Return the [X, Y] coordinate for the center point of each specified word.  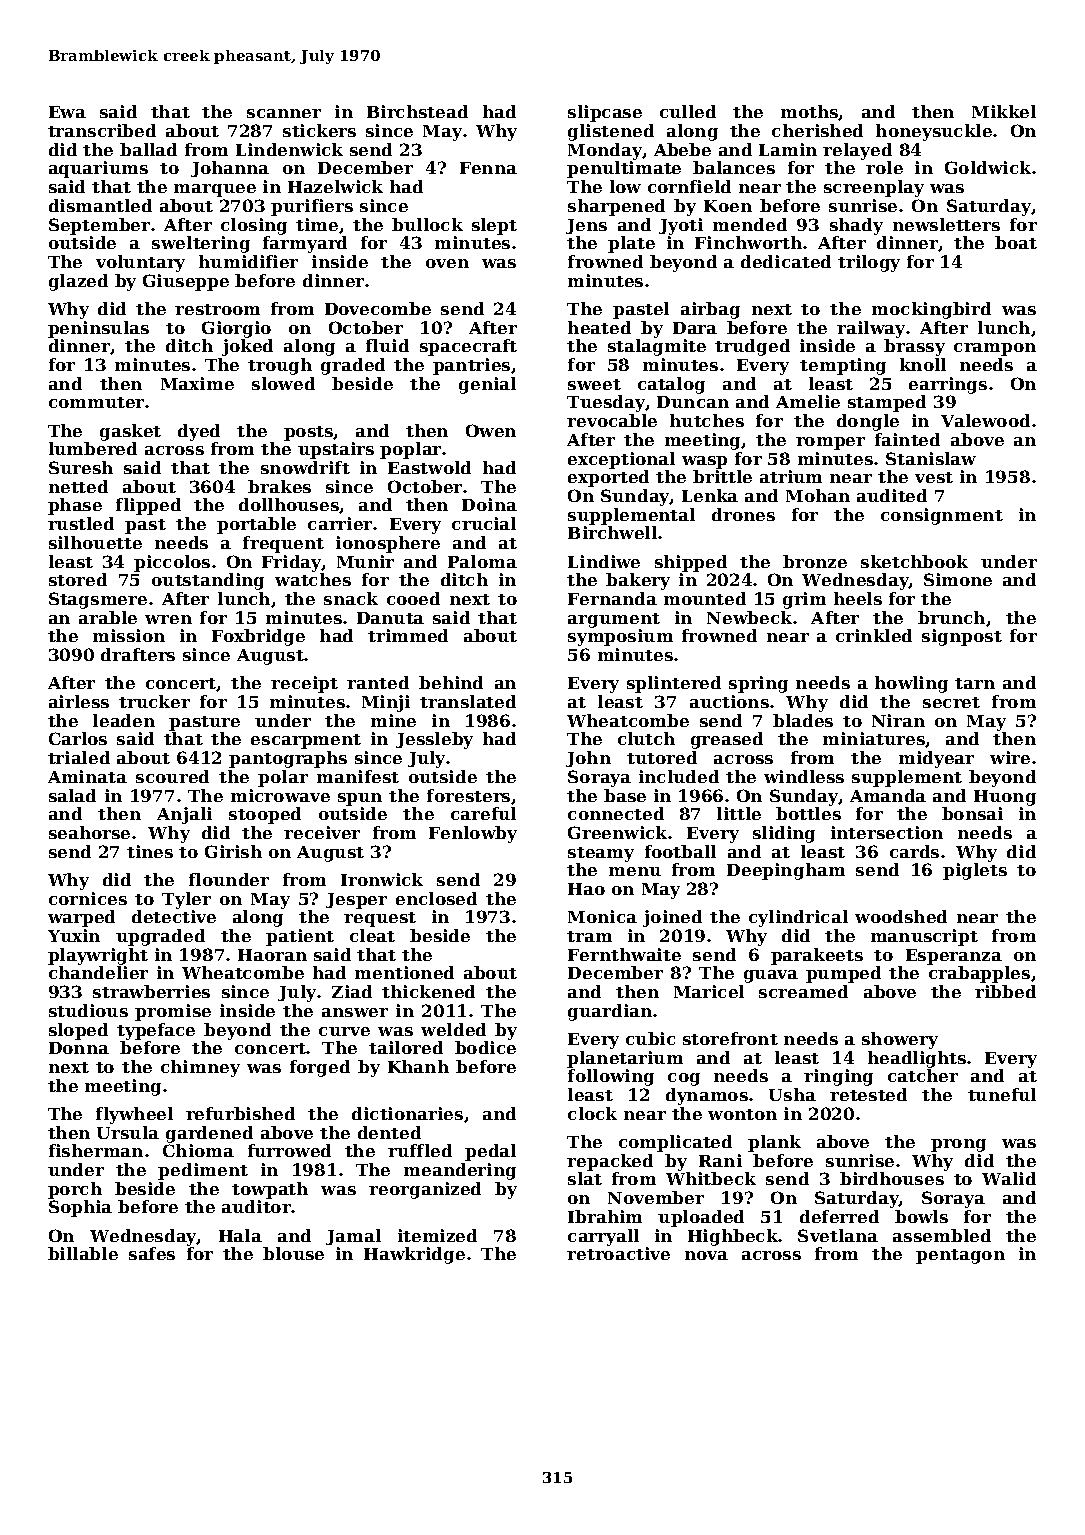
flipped [148, 506]
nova [706, 1255]
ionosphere [388, 544]
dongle [868, 422]
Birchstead [417, 111]
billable [83, 1253]
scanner [284, 113]
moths [810, 112]
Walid [1009, 1178]
